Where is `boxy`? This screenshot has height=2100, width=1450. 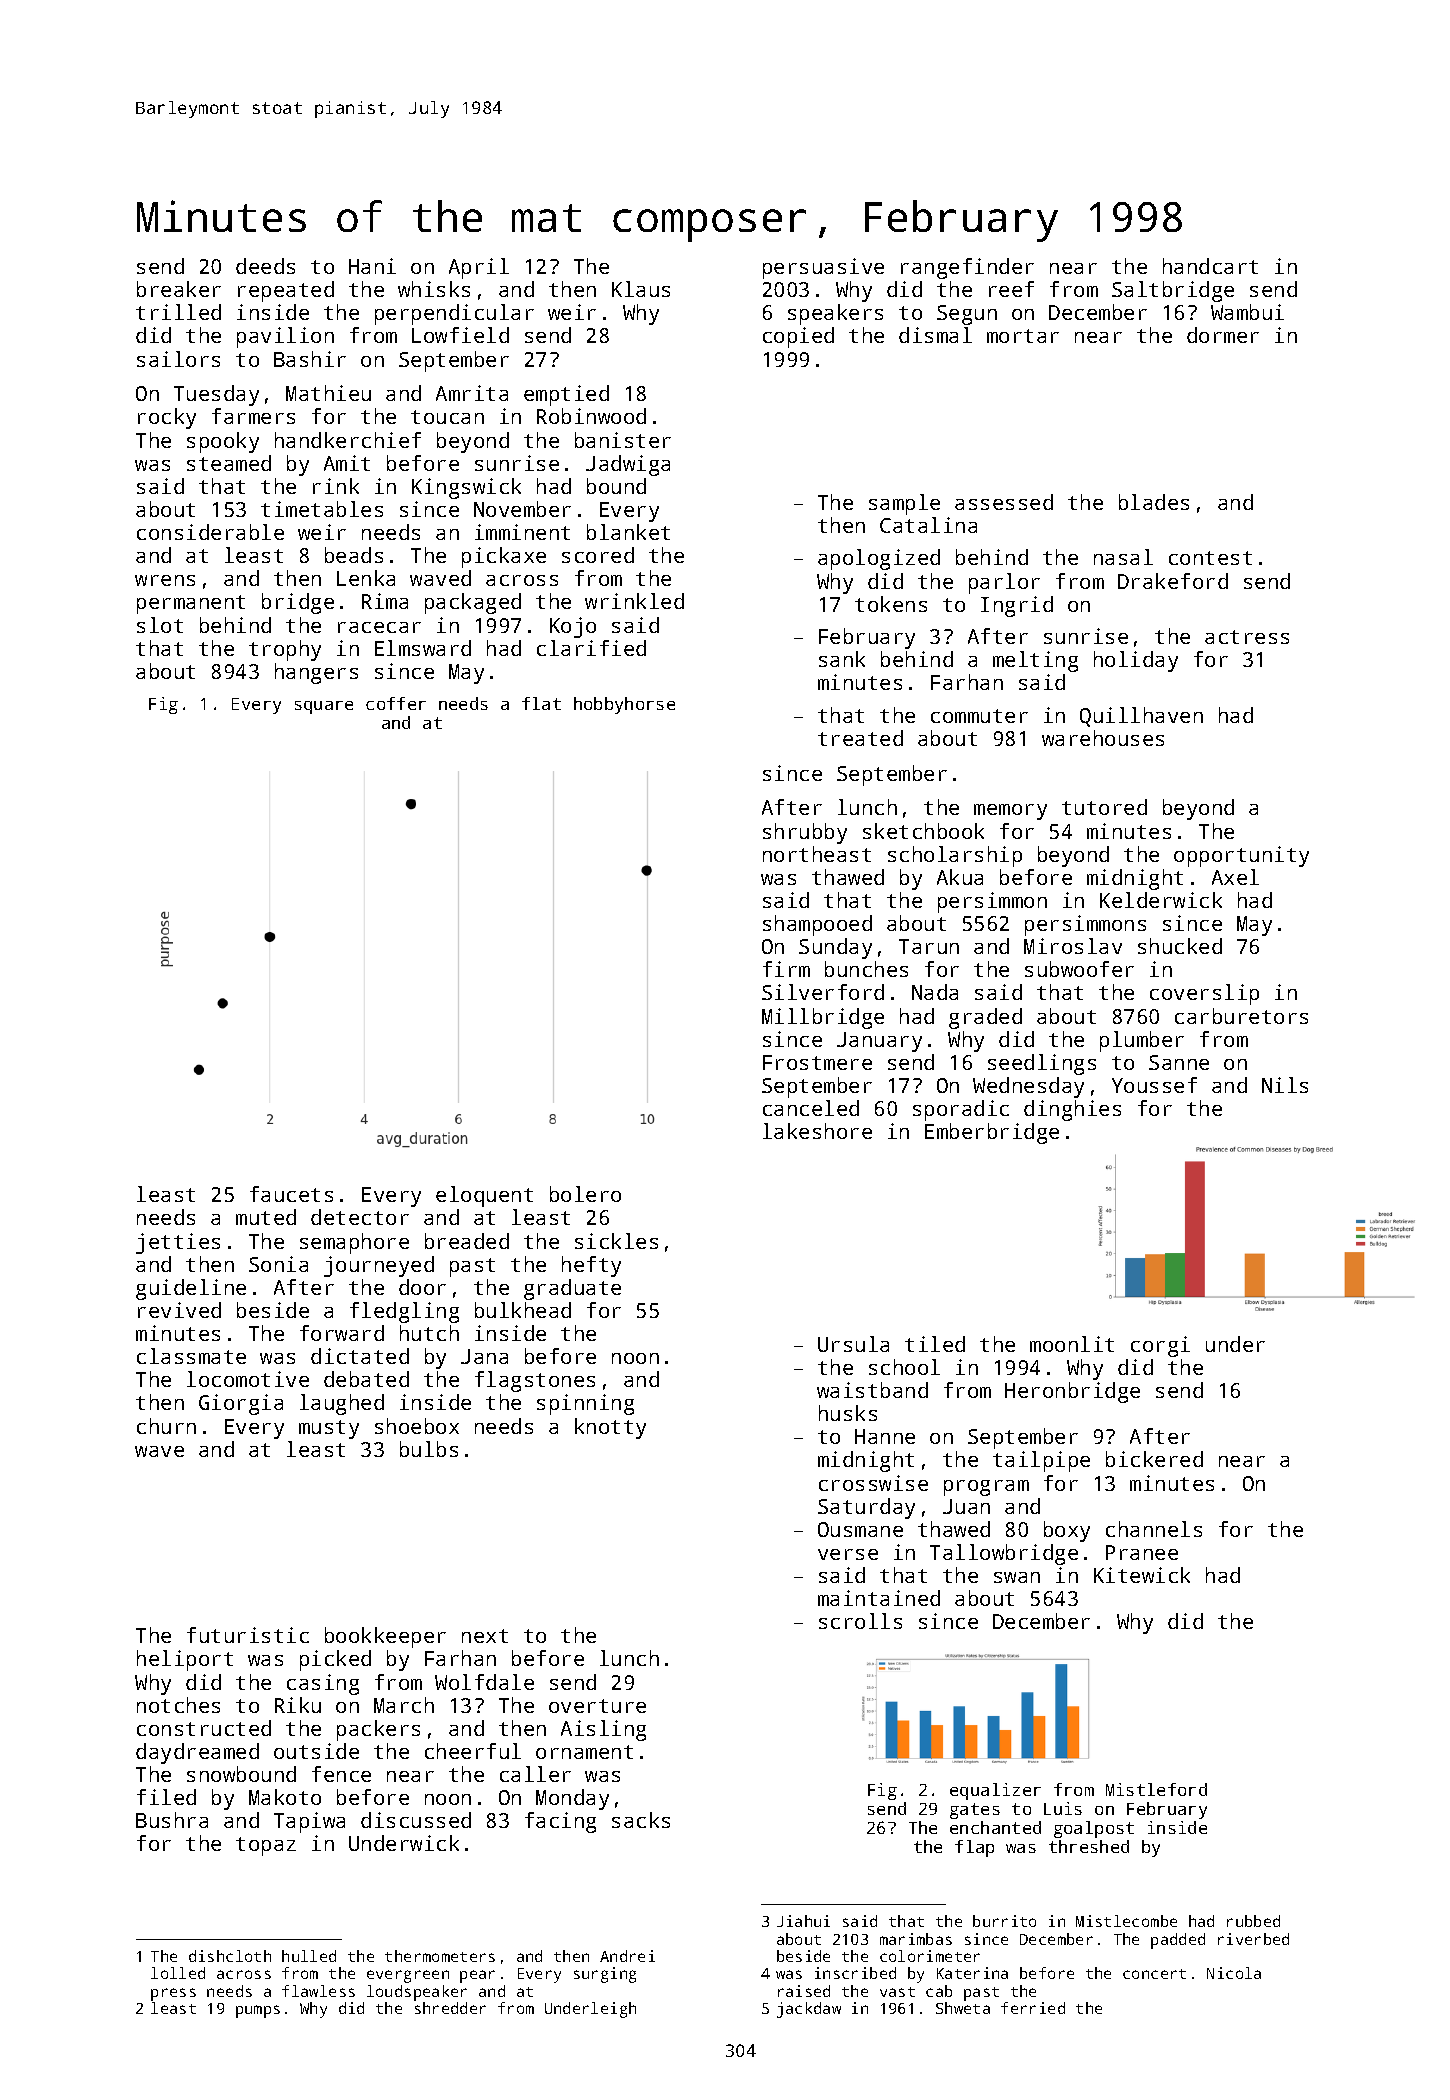
boxy is located at coordinates (1067, 1531).
